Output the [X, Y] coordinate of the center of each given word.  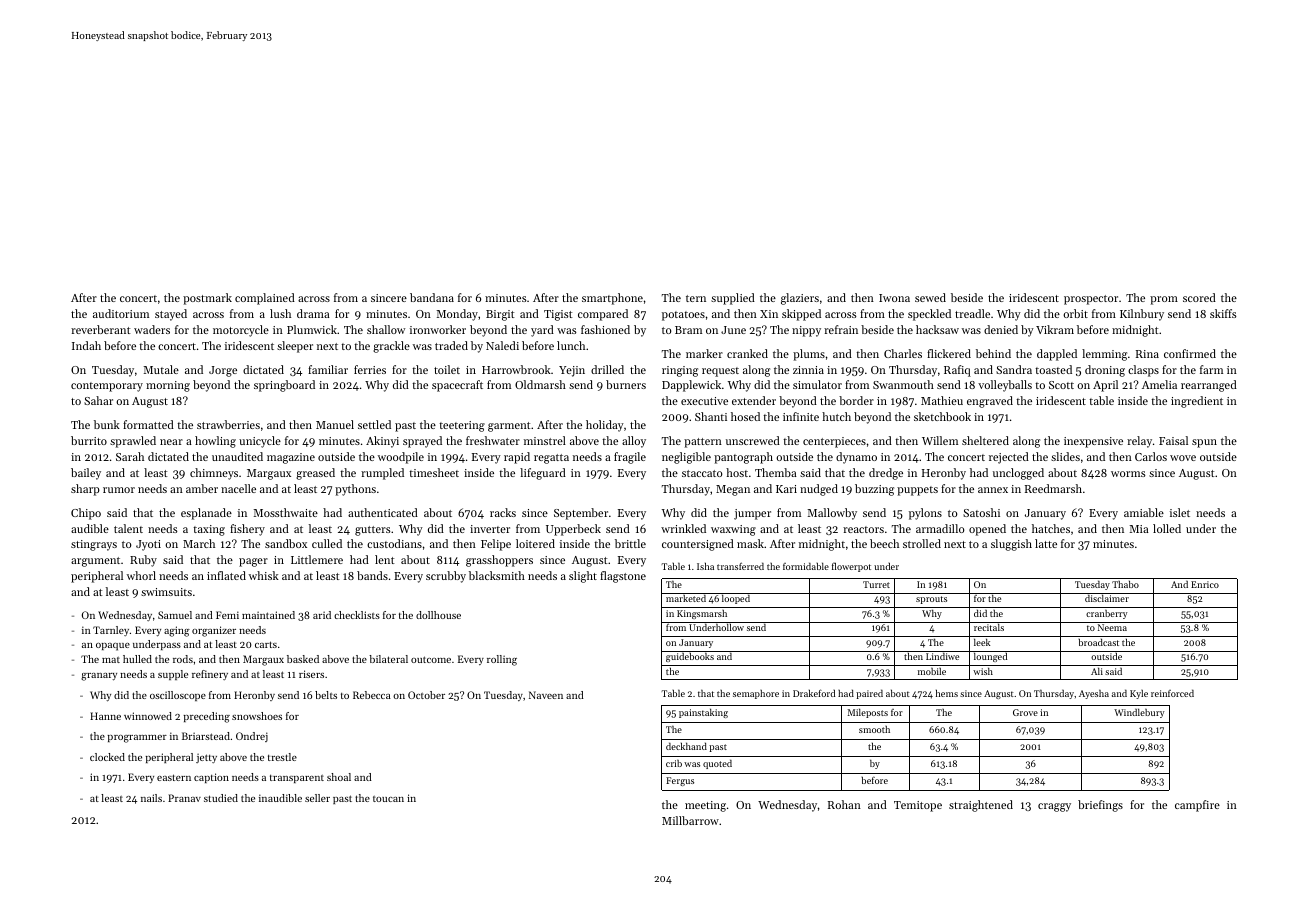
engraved [990, 402]
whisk [264, 575]
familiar [328, 369]
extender [754, 400]
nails [151, 798]
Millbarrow [690, 820]
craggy [1054, 807]
